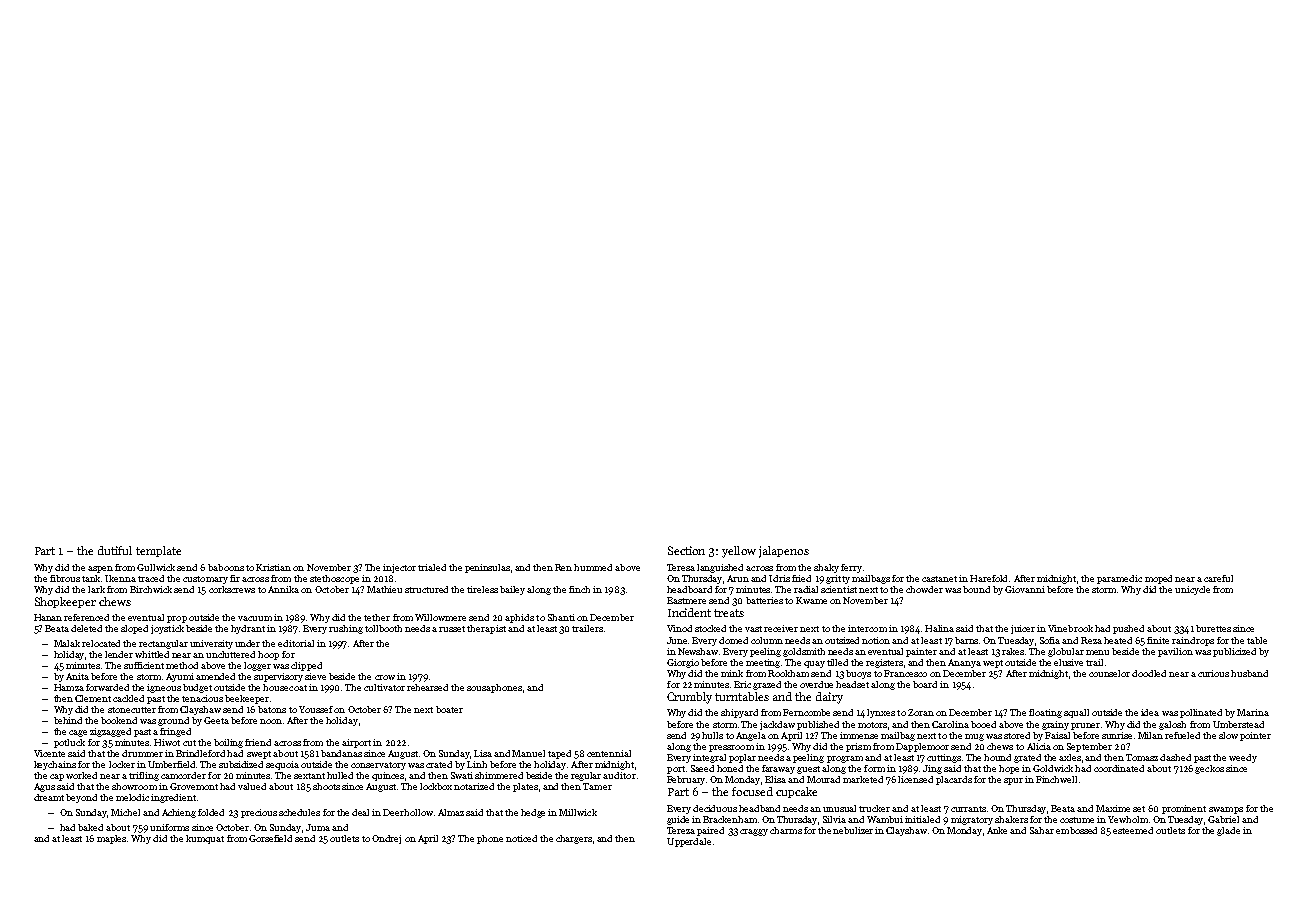 The image size is (1308, 924). Describe the element at coordinates (115, 550) in the screenshot. I see `dutiful` at that location.
